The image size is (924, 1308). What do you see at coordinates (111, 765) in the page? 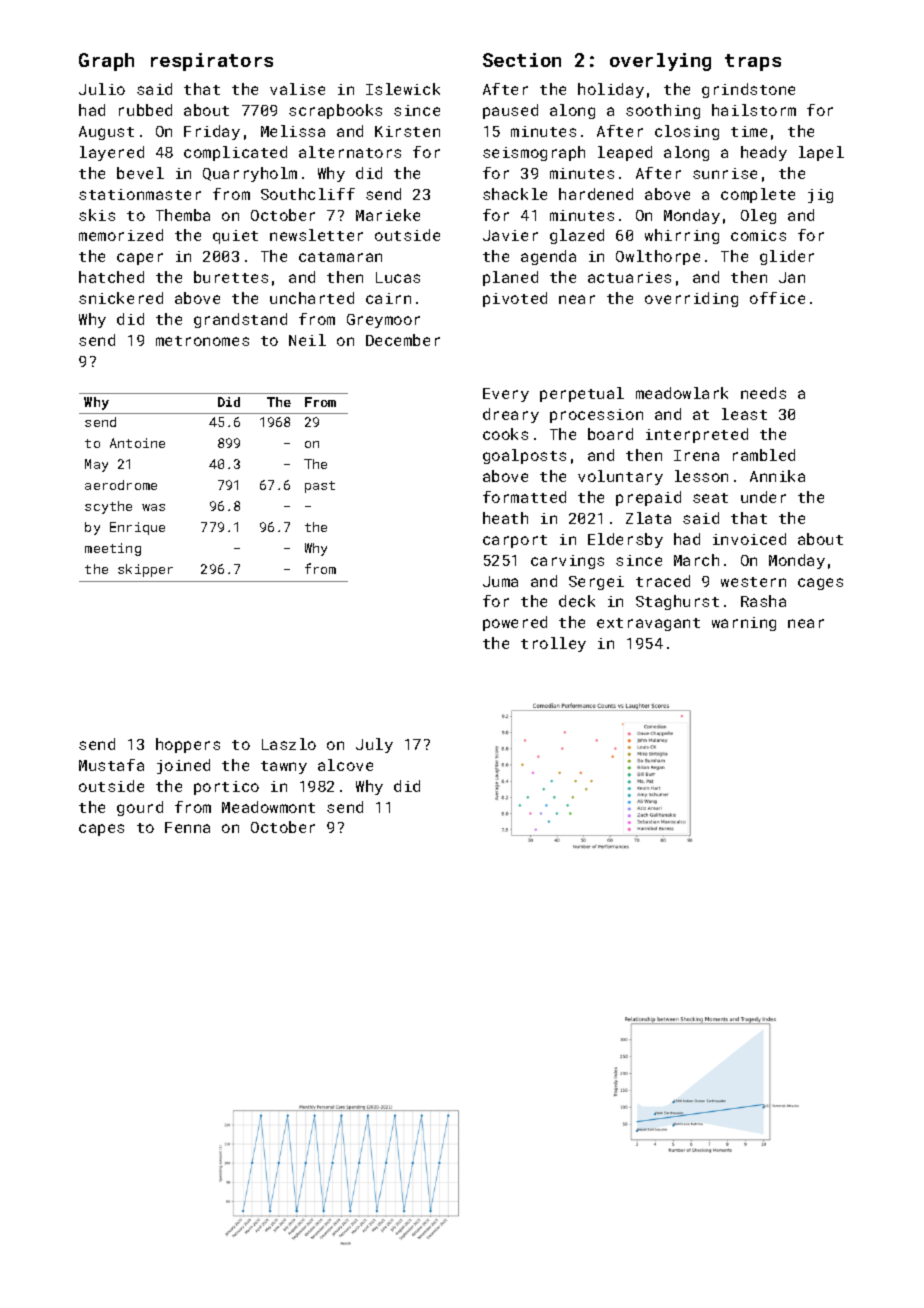
I see `Mustafa` at bounding box center [111, 765].
